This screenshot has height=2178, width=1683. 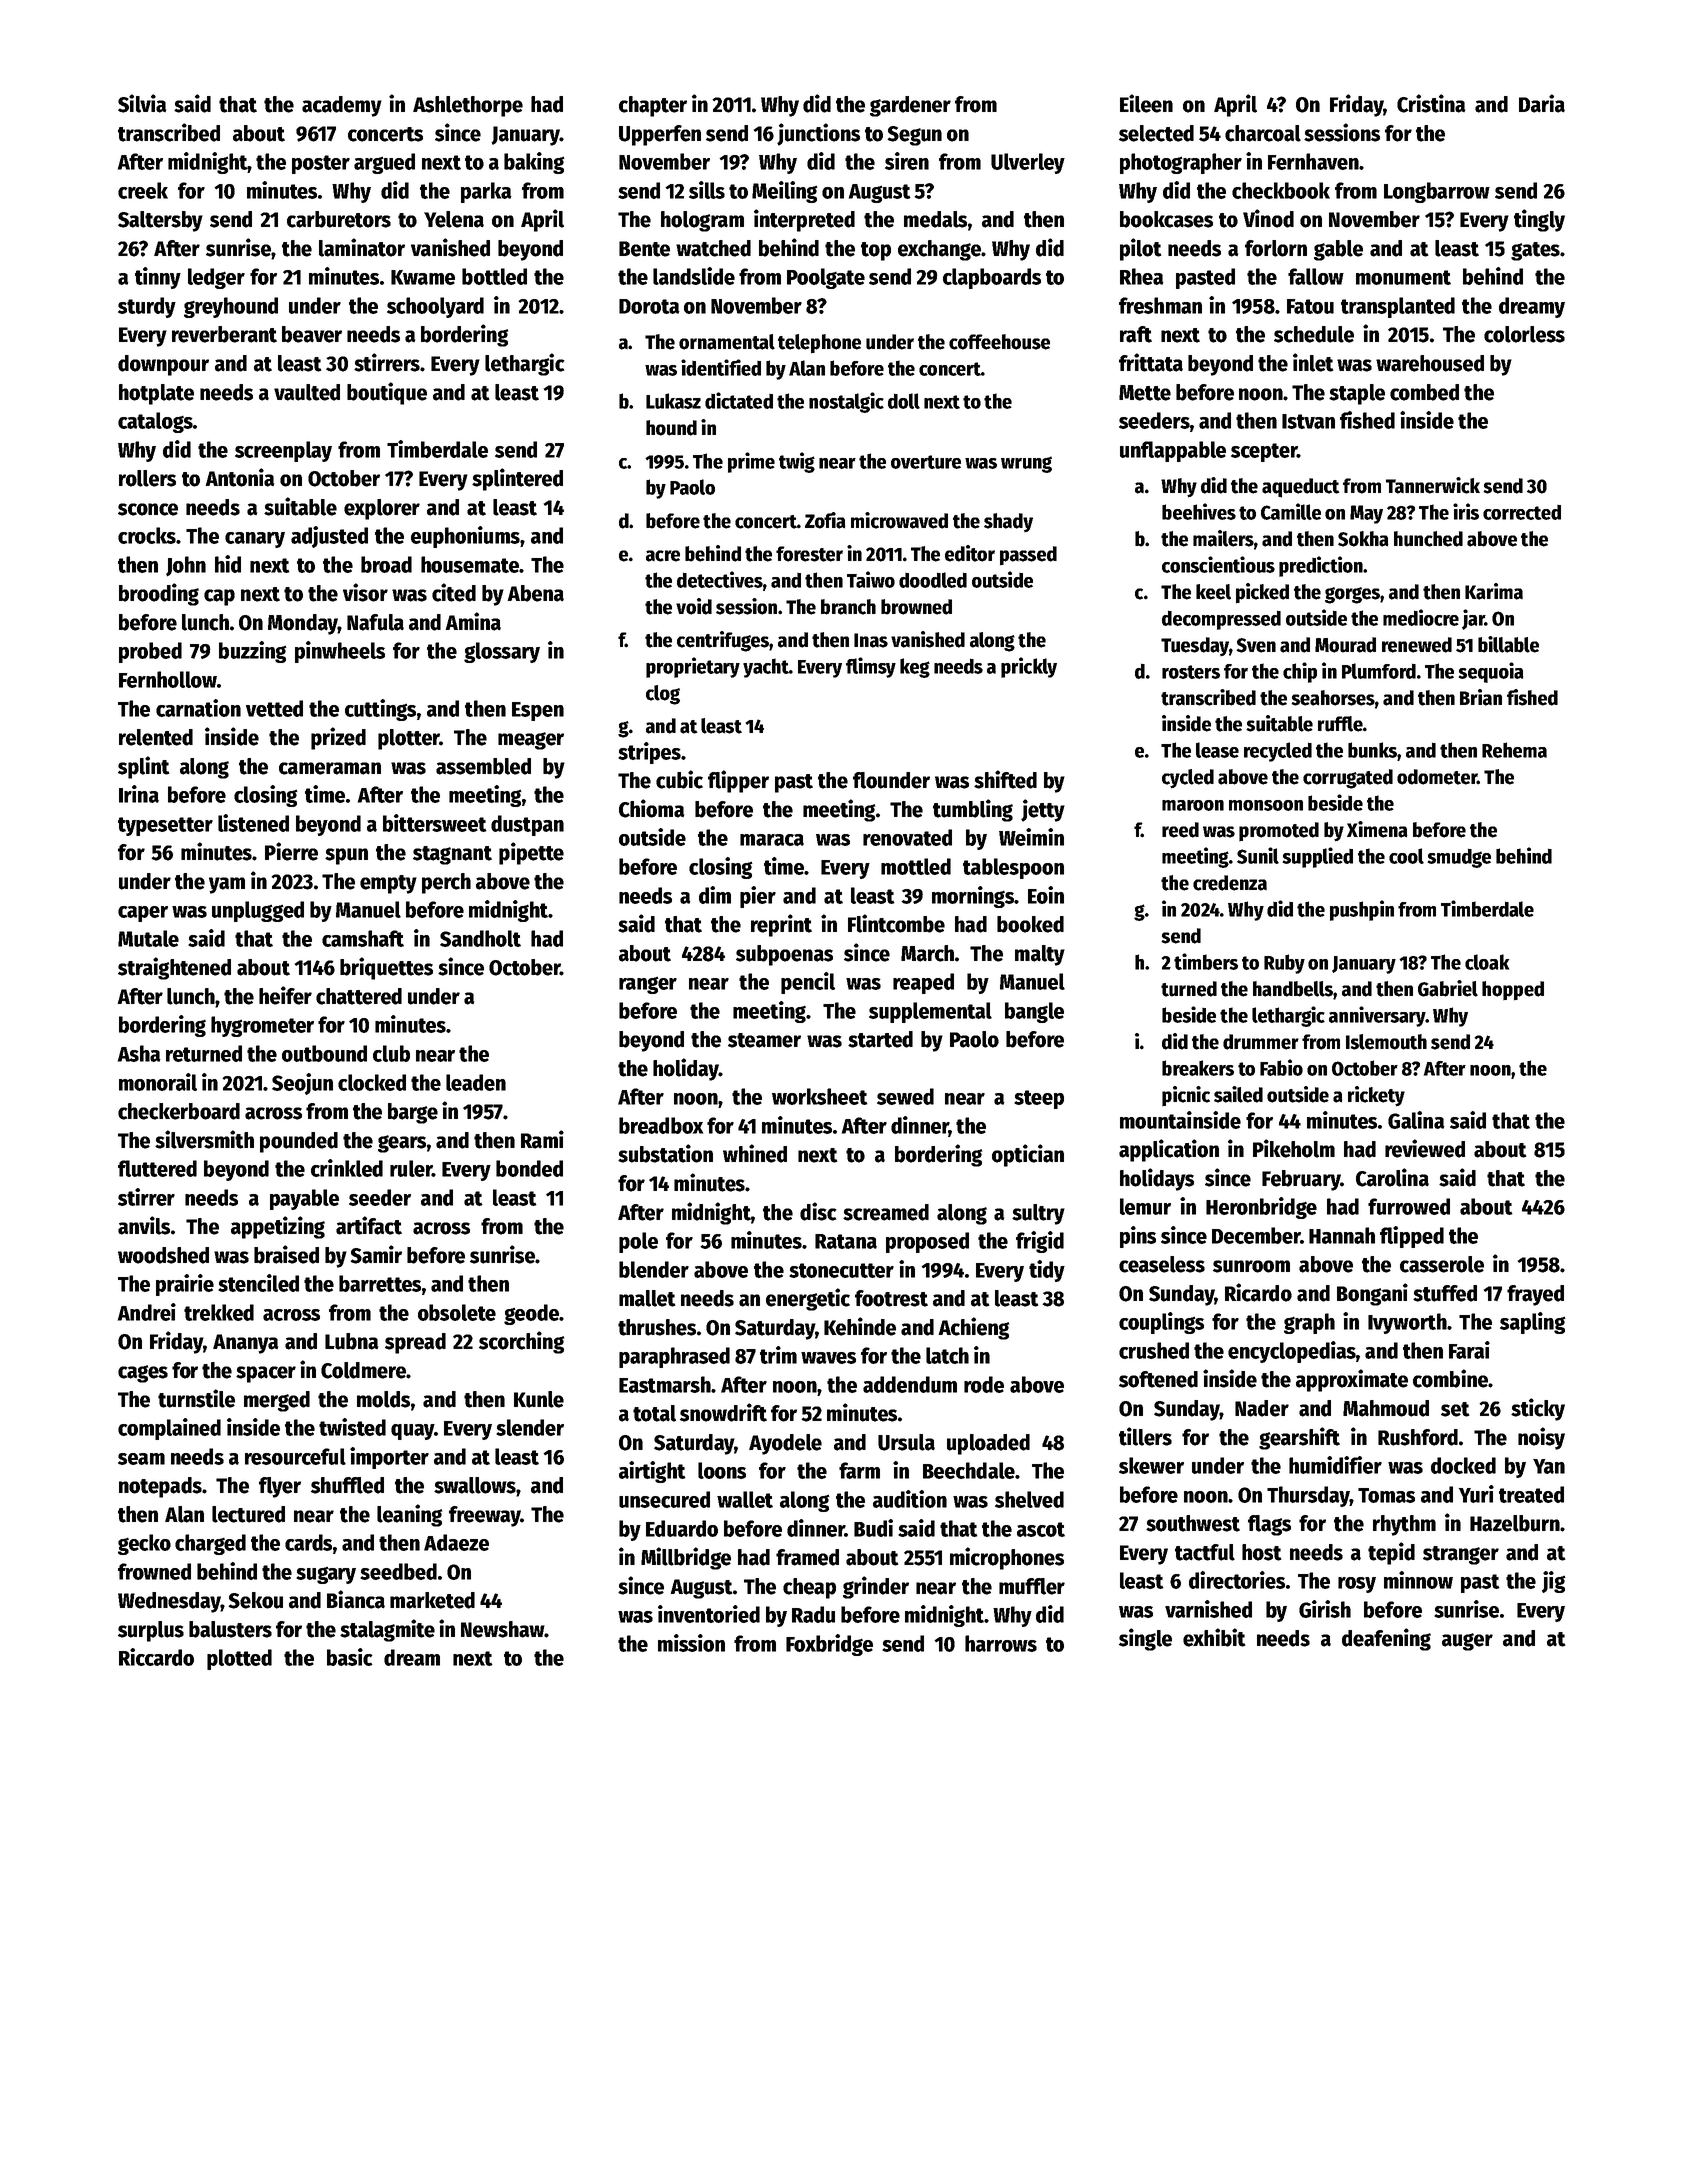 I want to click on wallet, so click(x=745, y=1499).
